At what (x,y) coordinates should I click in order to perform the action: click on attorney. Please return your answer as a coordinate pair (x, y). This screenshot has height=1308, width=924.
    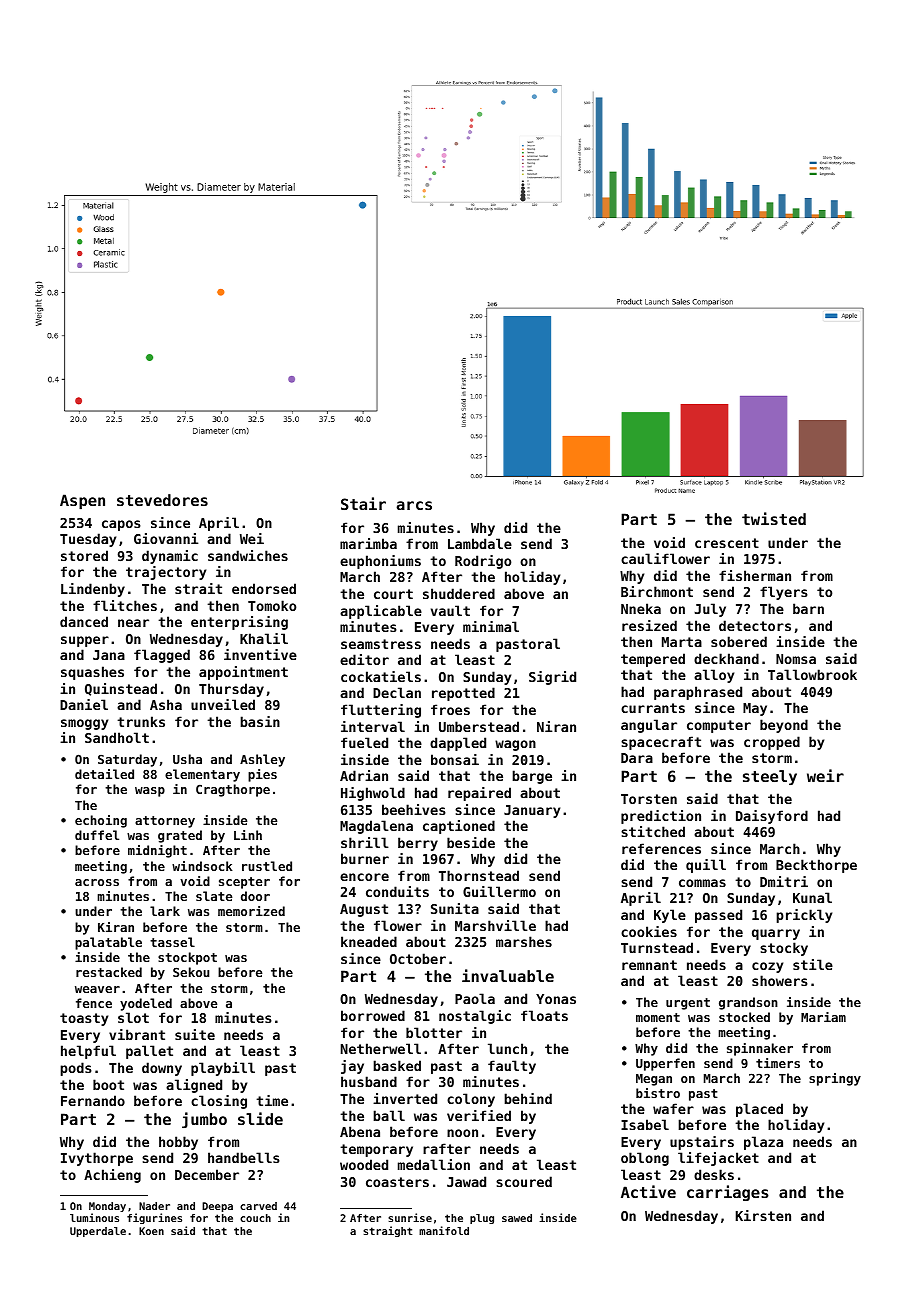
    Looking at the image, I should click on (165, 822).
